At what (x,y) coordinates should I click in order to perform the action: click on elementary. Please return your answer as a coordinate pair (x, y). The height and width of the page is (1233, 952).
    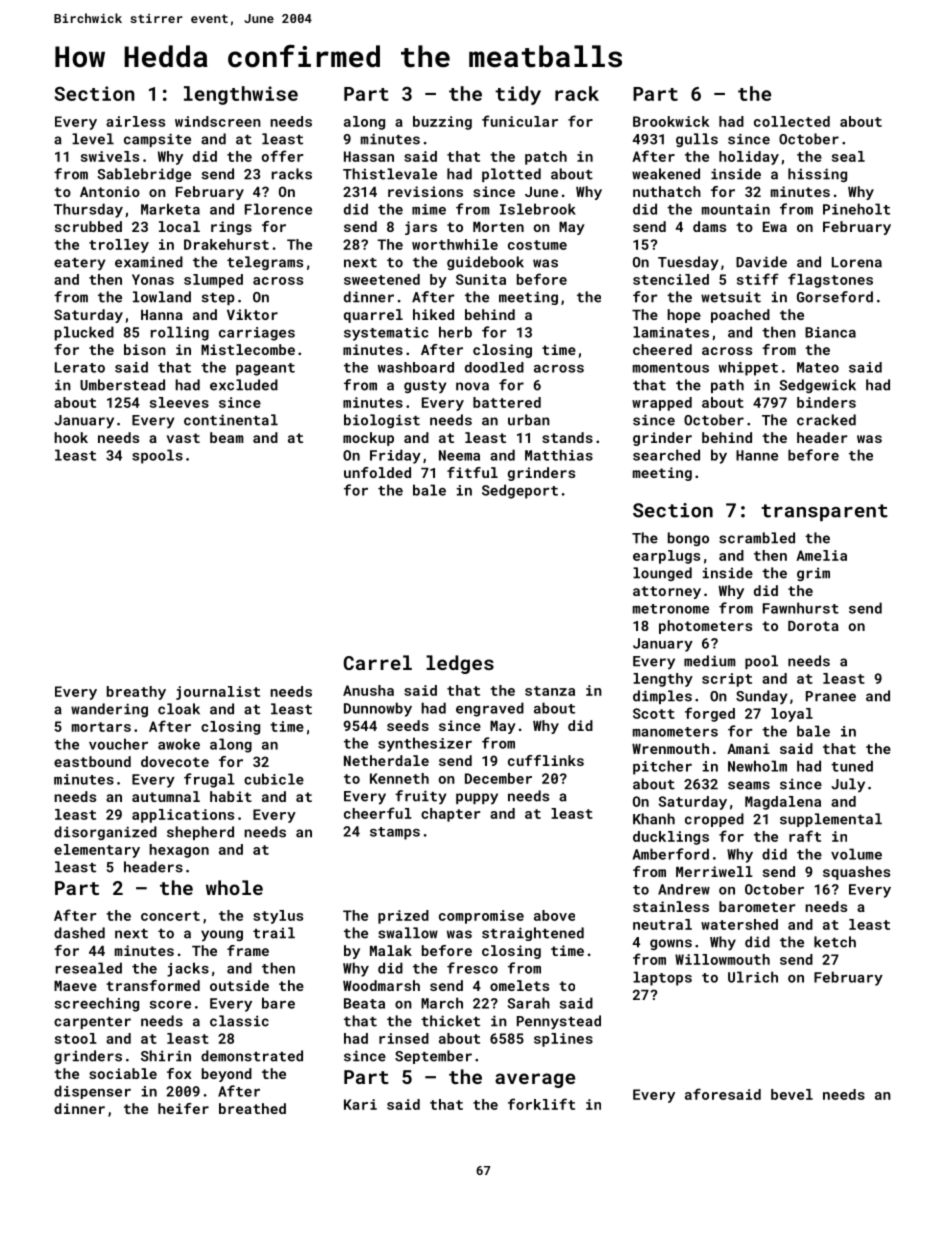
    Looking at the image, I should click on (97, 851).
